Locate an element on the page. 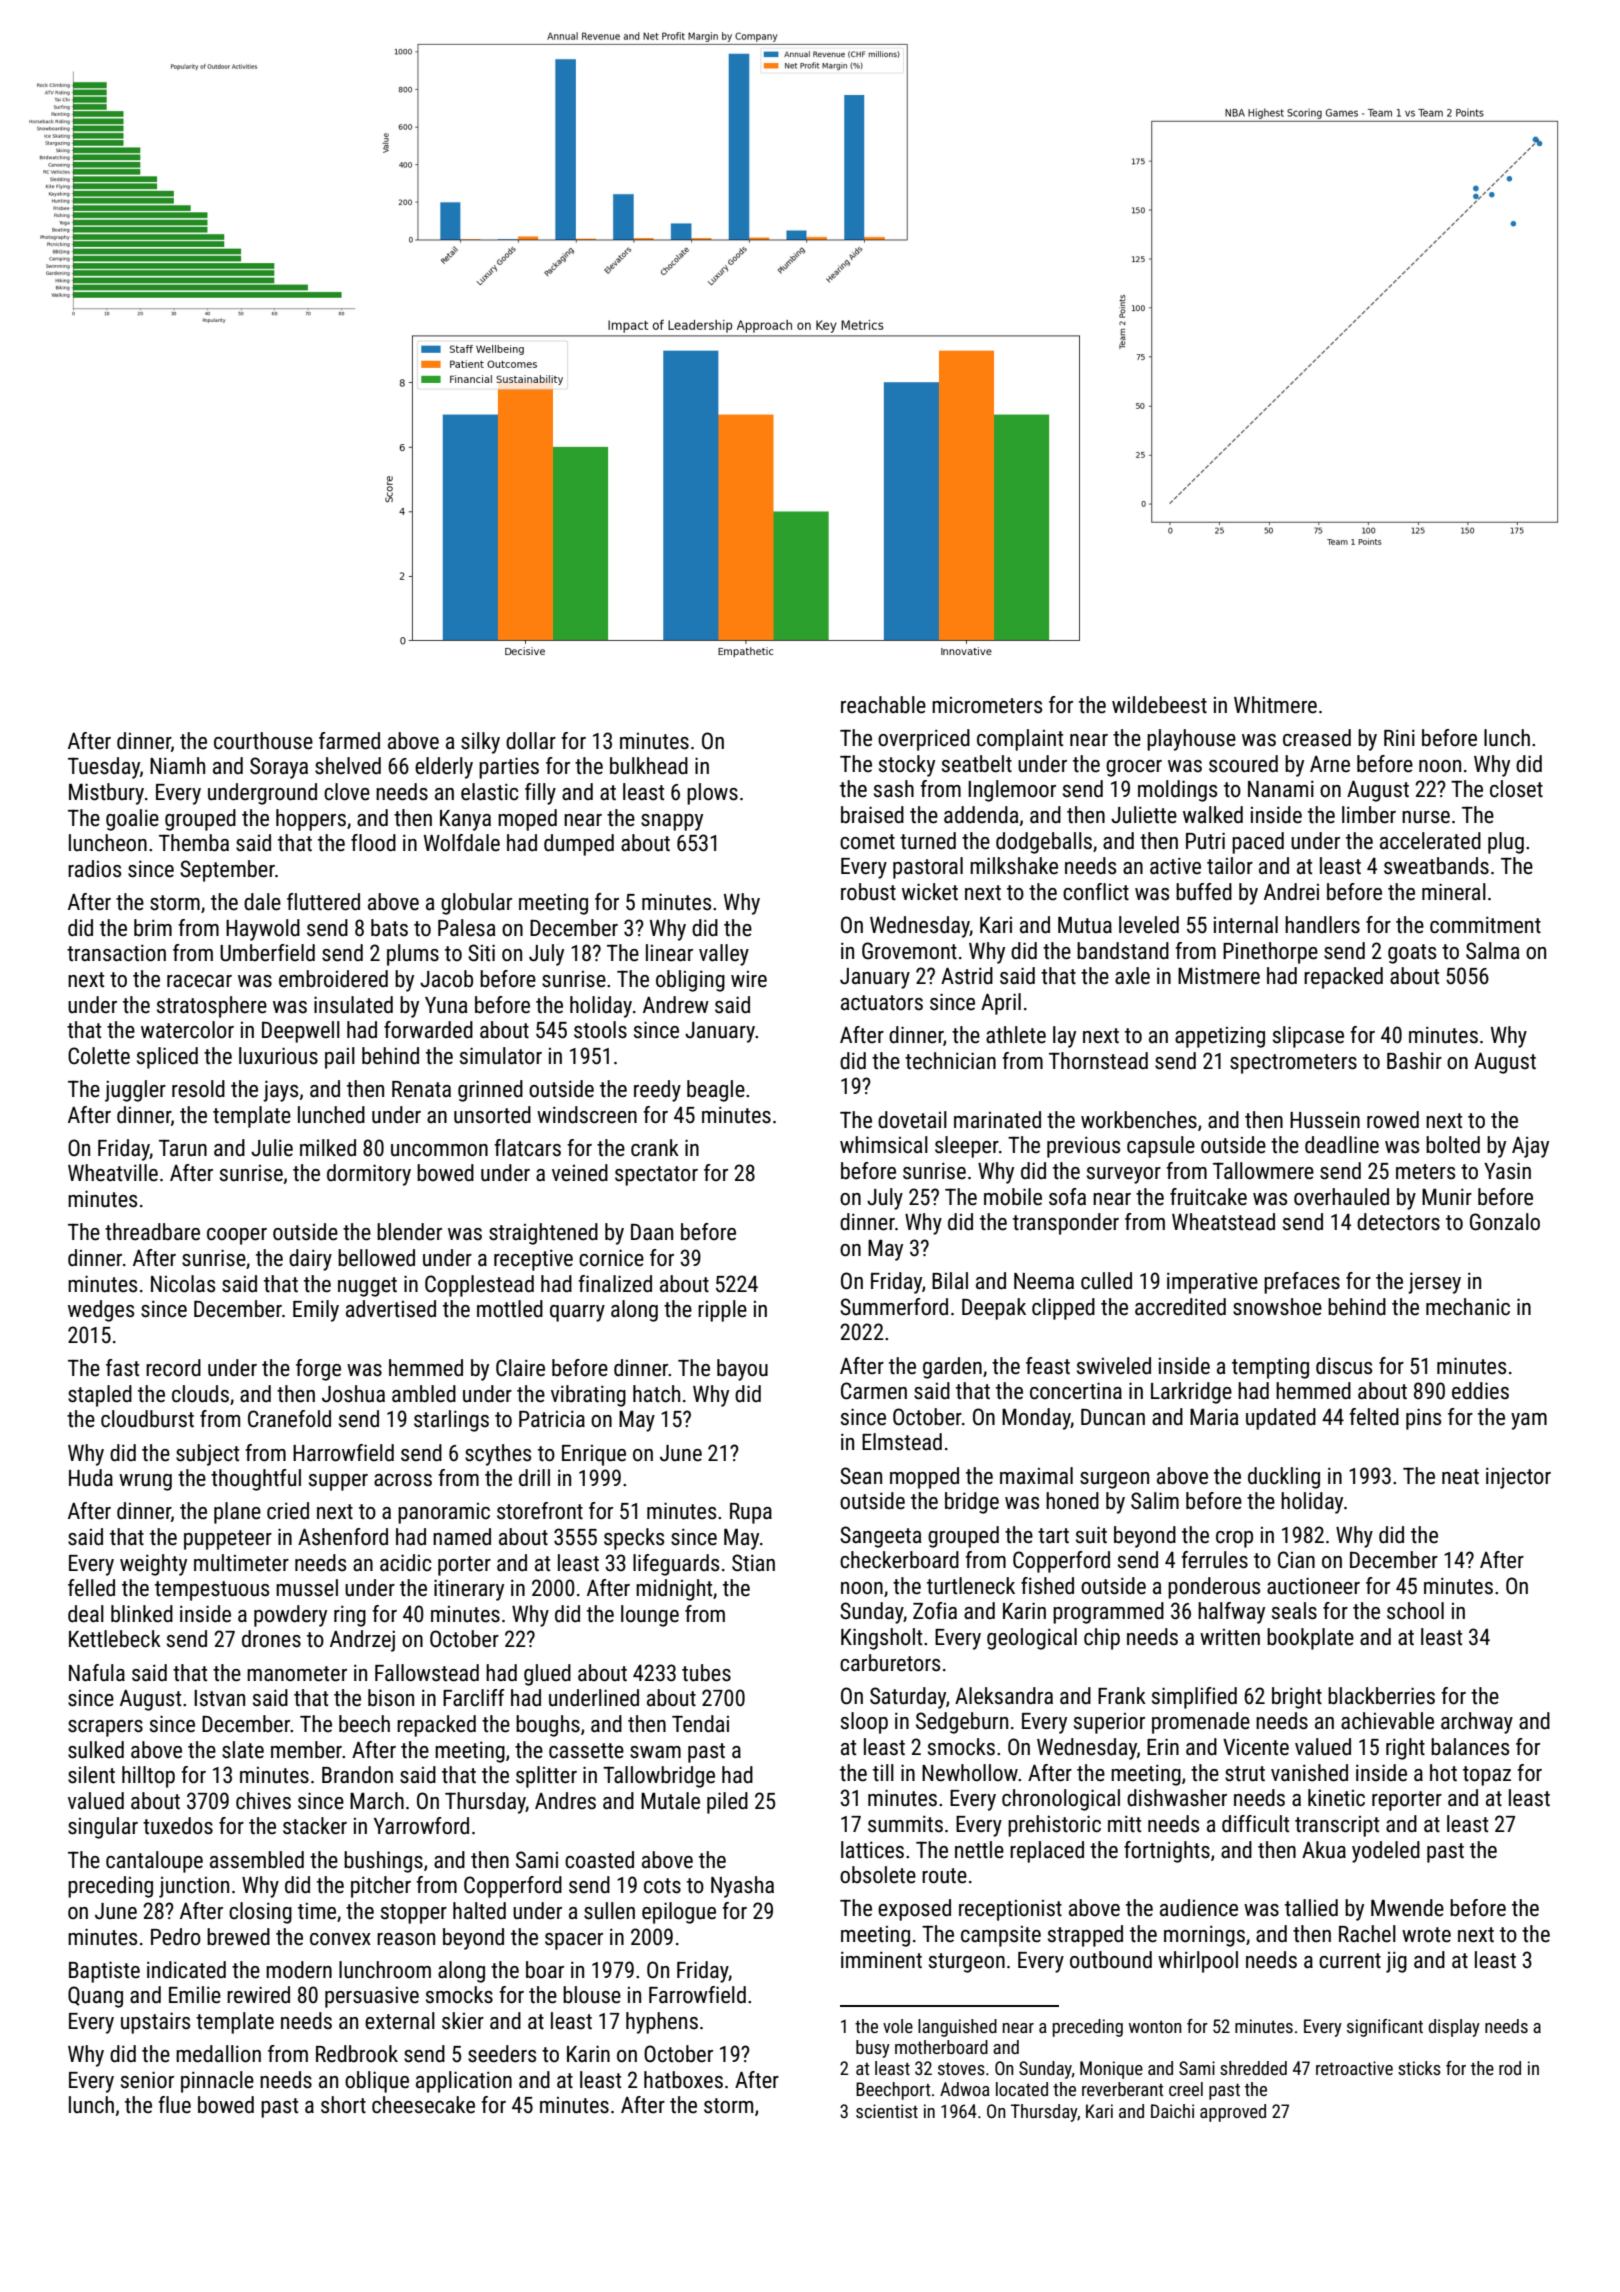 The width and height of the document is (1620, 2292). Sangeeta is located at coordinates (881, 1537).
